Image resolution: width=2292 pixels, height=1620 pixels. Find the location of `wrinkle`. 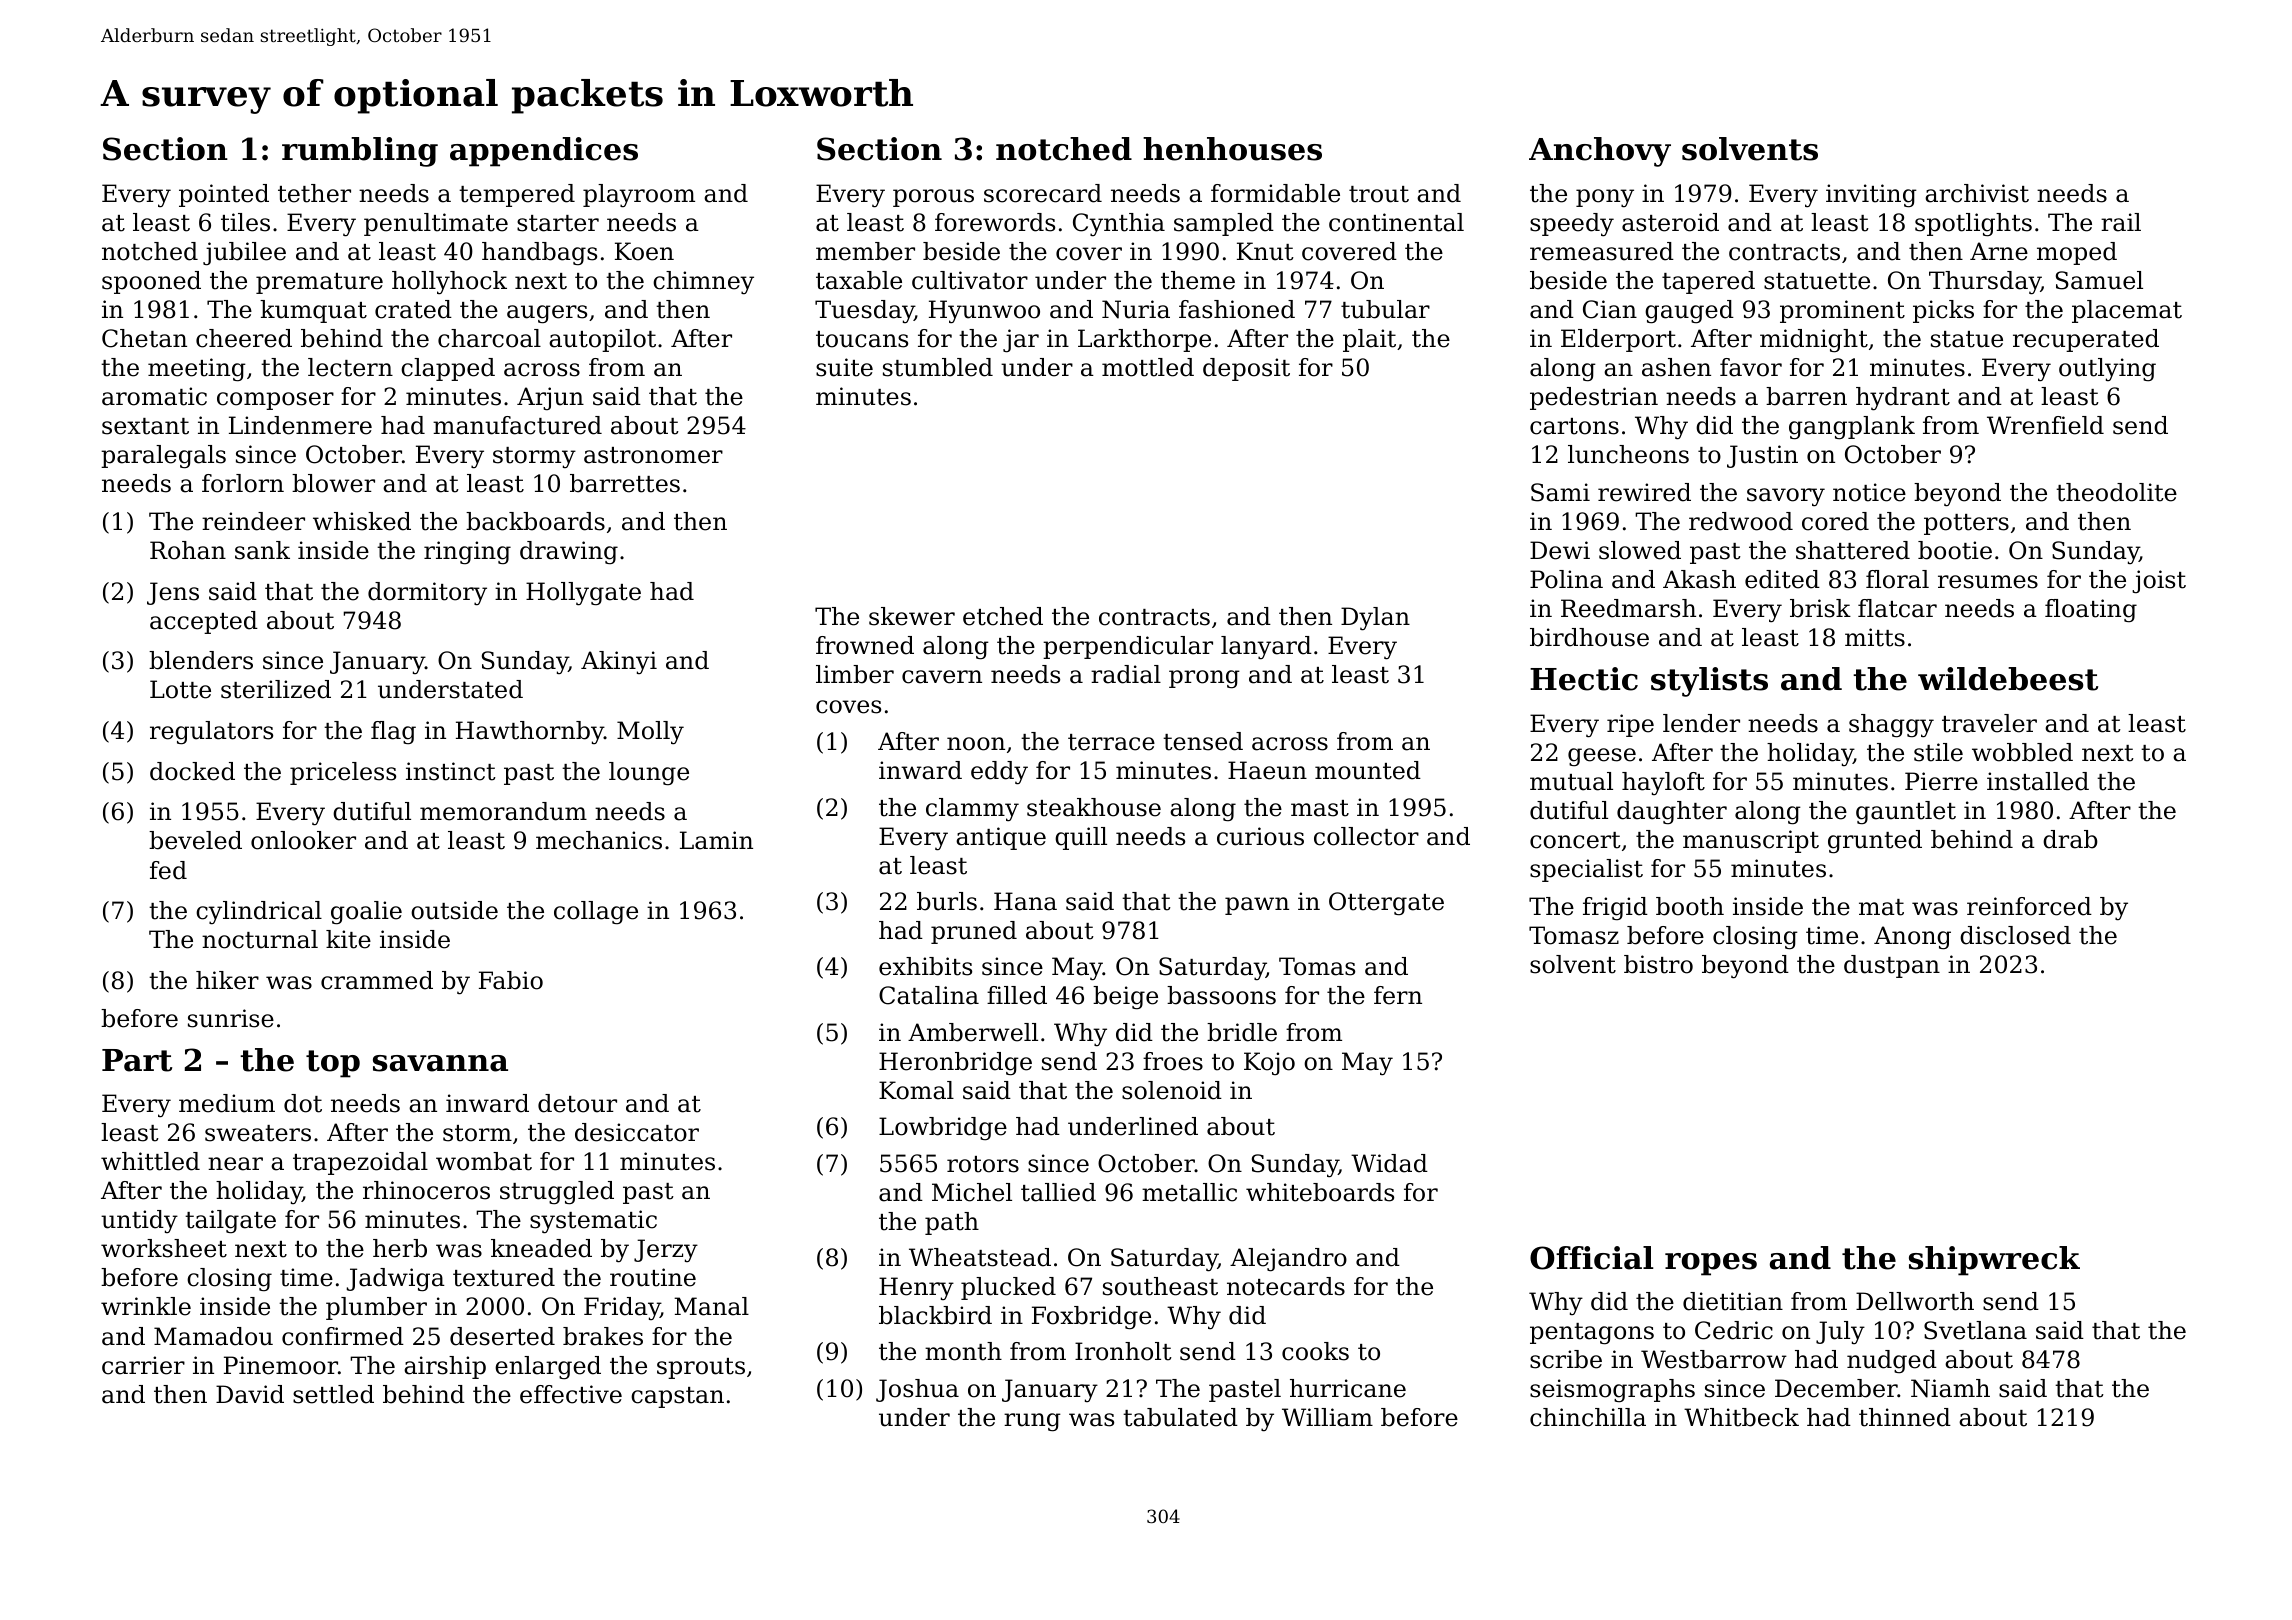

wrinkle is located at coordinates (146, 1306).
